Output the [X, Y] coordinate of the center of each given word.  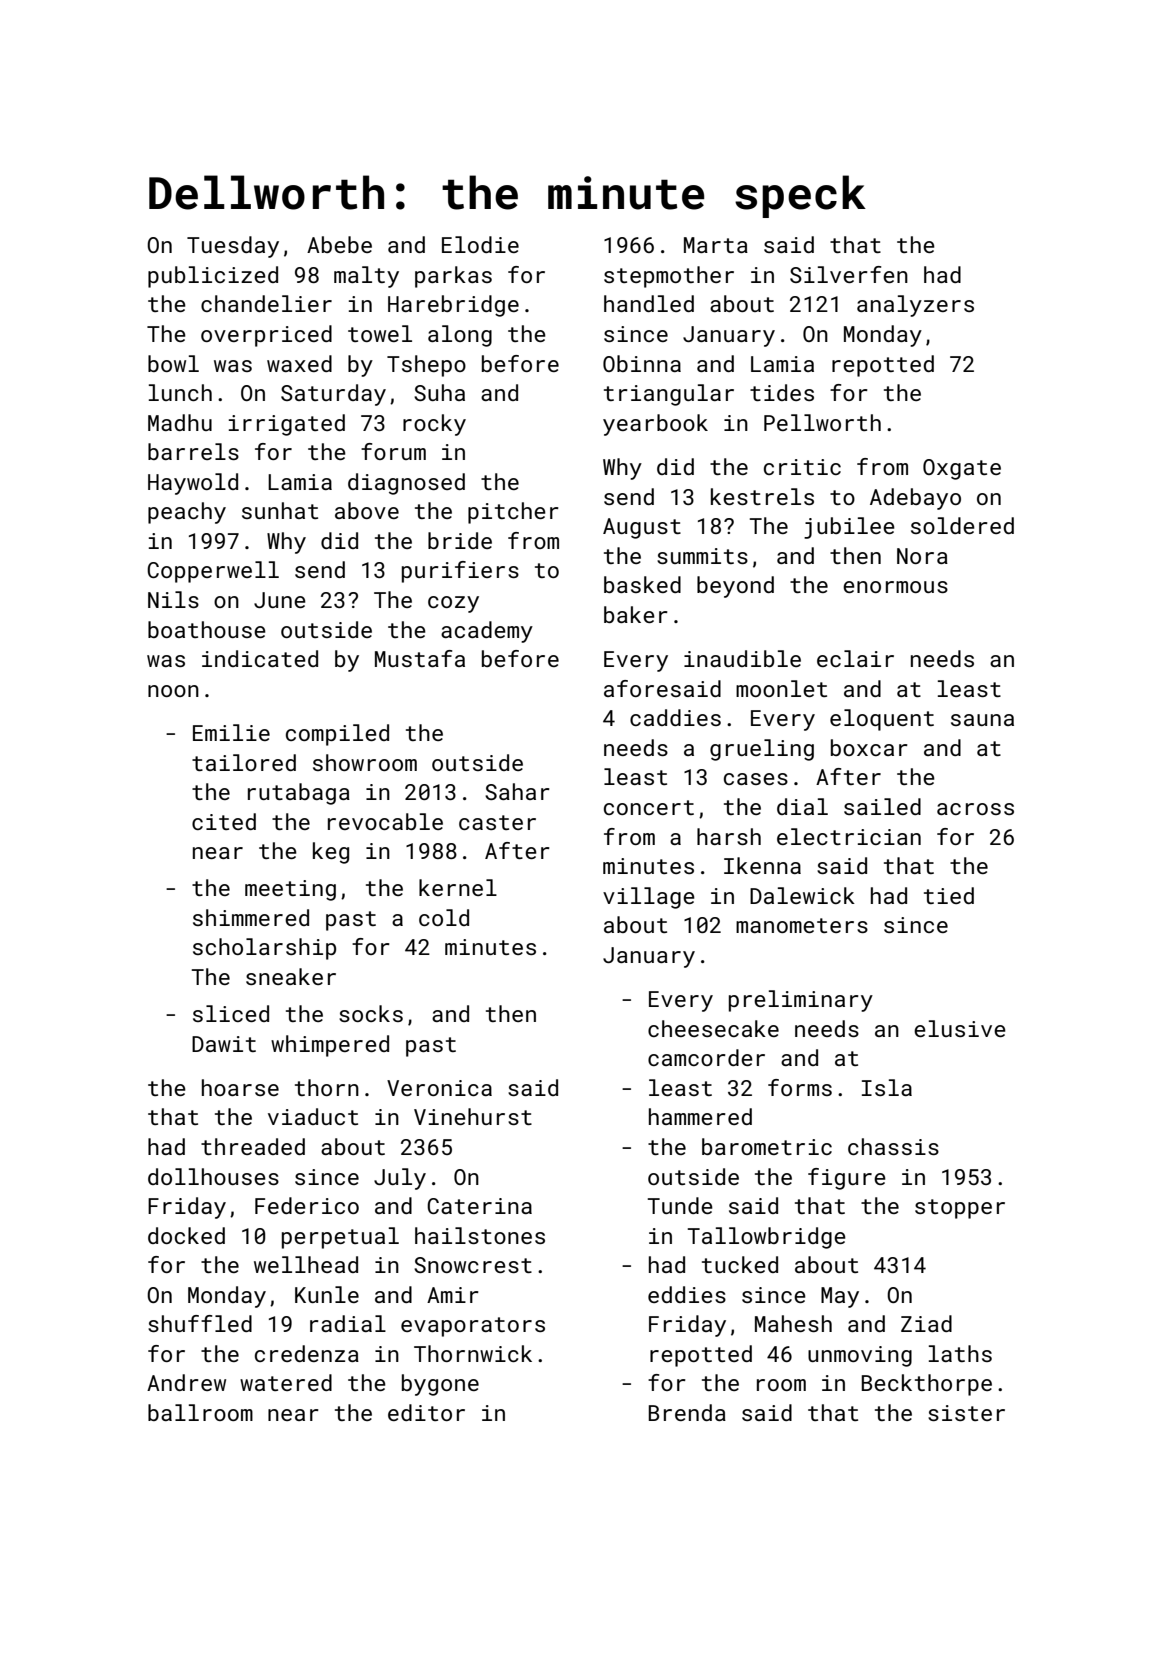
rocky [434, 425]
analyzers [915, 306]
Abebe [339, 244]
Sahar [517, 791]
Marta [716, 245]
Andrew [186, 1382]
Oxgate [962, 469]
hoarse [240, 1087]
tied [949, 895]
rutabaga [299, 794]
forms [800, 1087]
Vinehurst [473, 1116]
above [367, 510]
